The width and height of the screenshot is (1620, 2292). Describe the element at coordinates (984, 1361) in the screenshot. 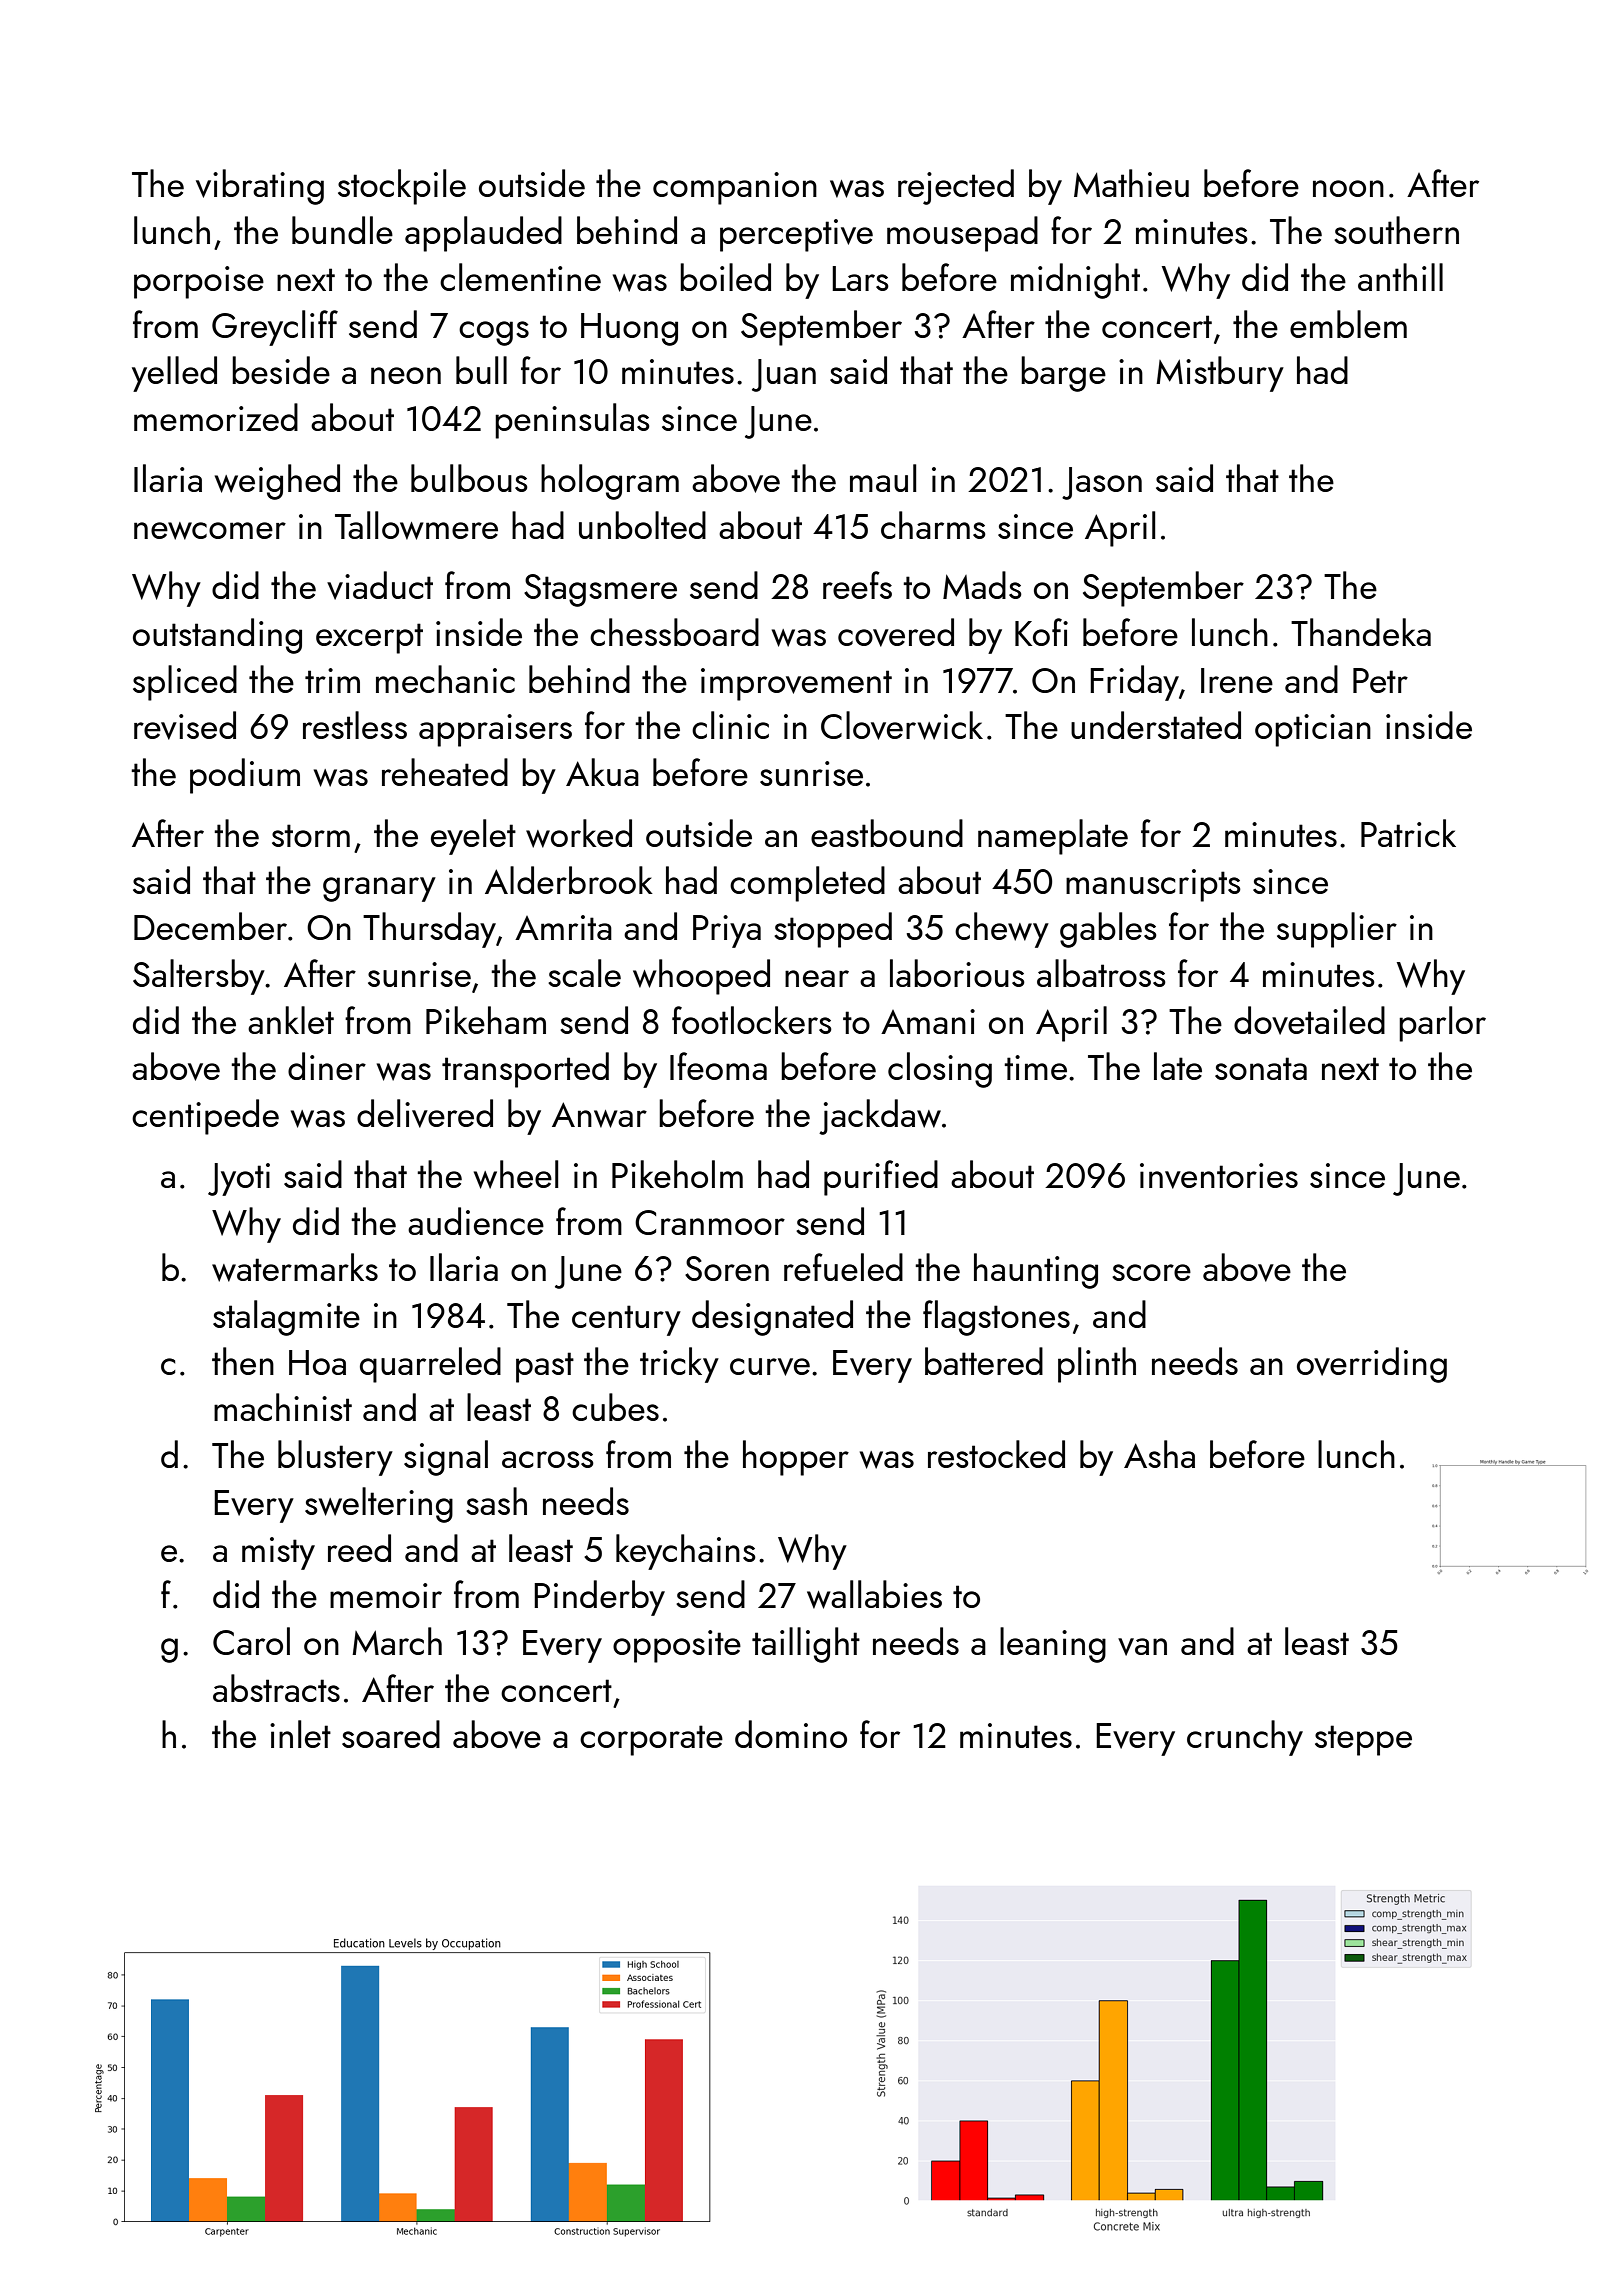

I see `battered` at that location.
